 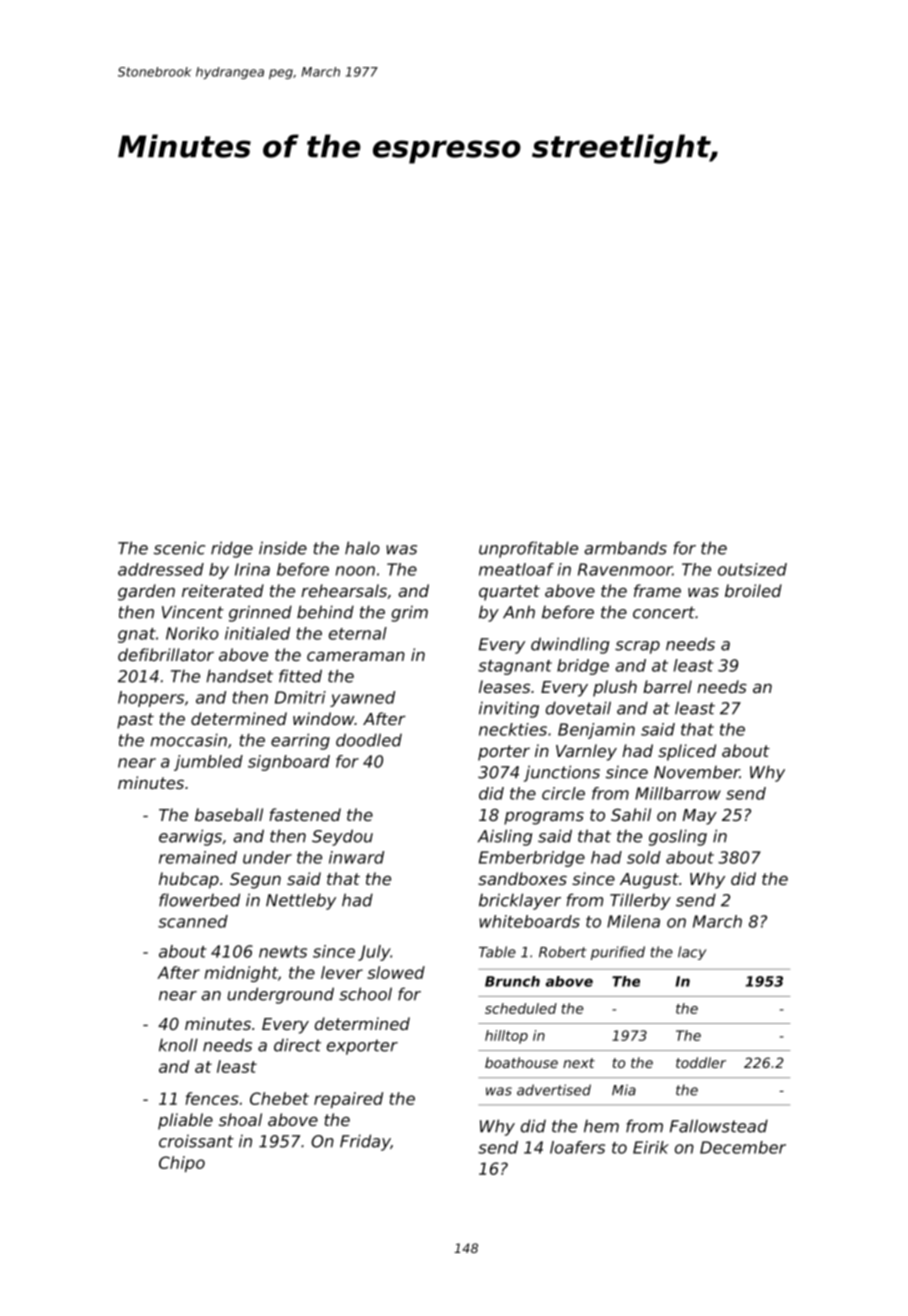 I want to click on loafers, so click(x=577, y=1147).
